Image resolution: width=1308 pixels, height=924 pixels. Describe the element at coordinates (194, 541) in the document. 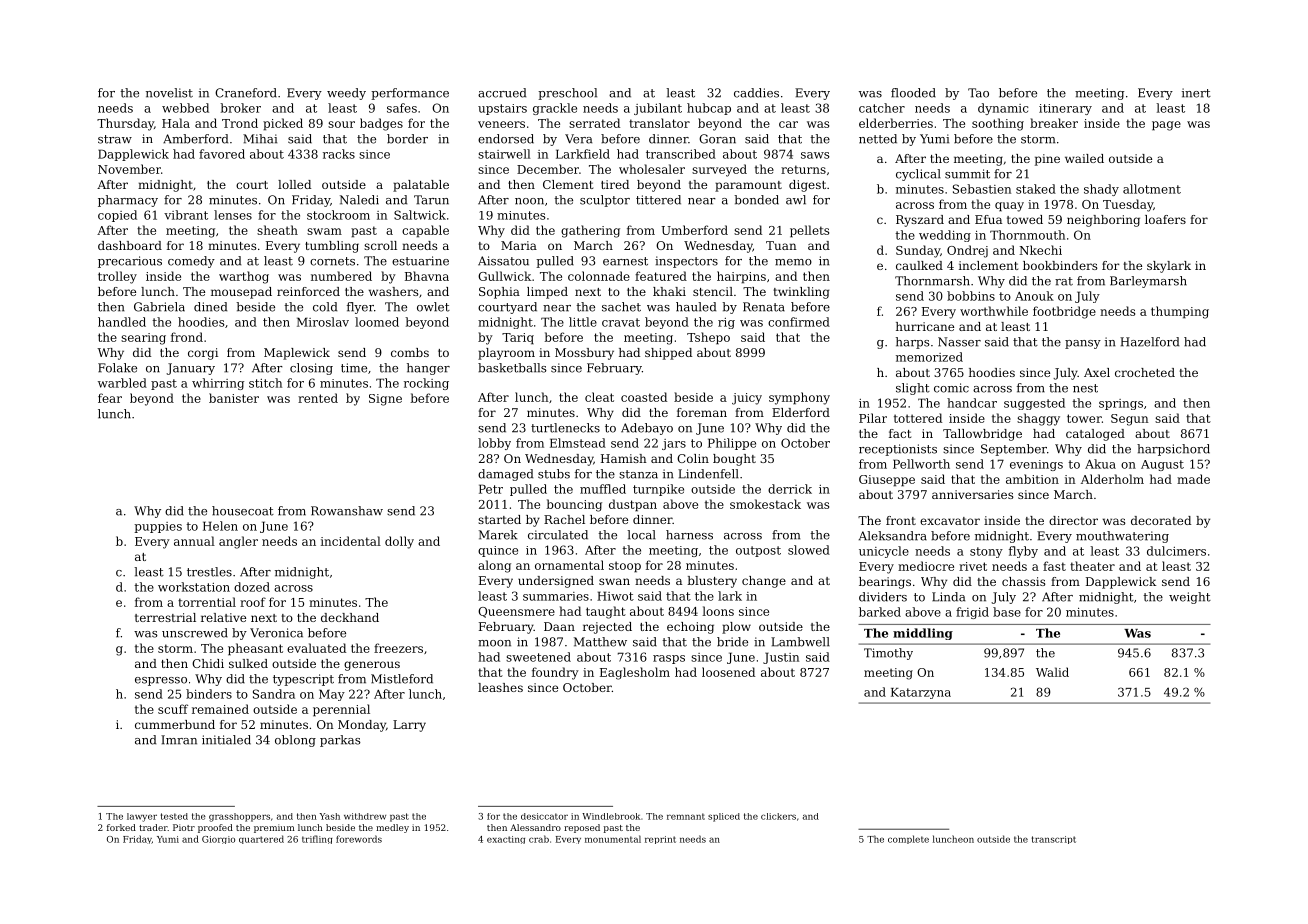

I see `annual` at that location.
